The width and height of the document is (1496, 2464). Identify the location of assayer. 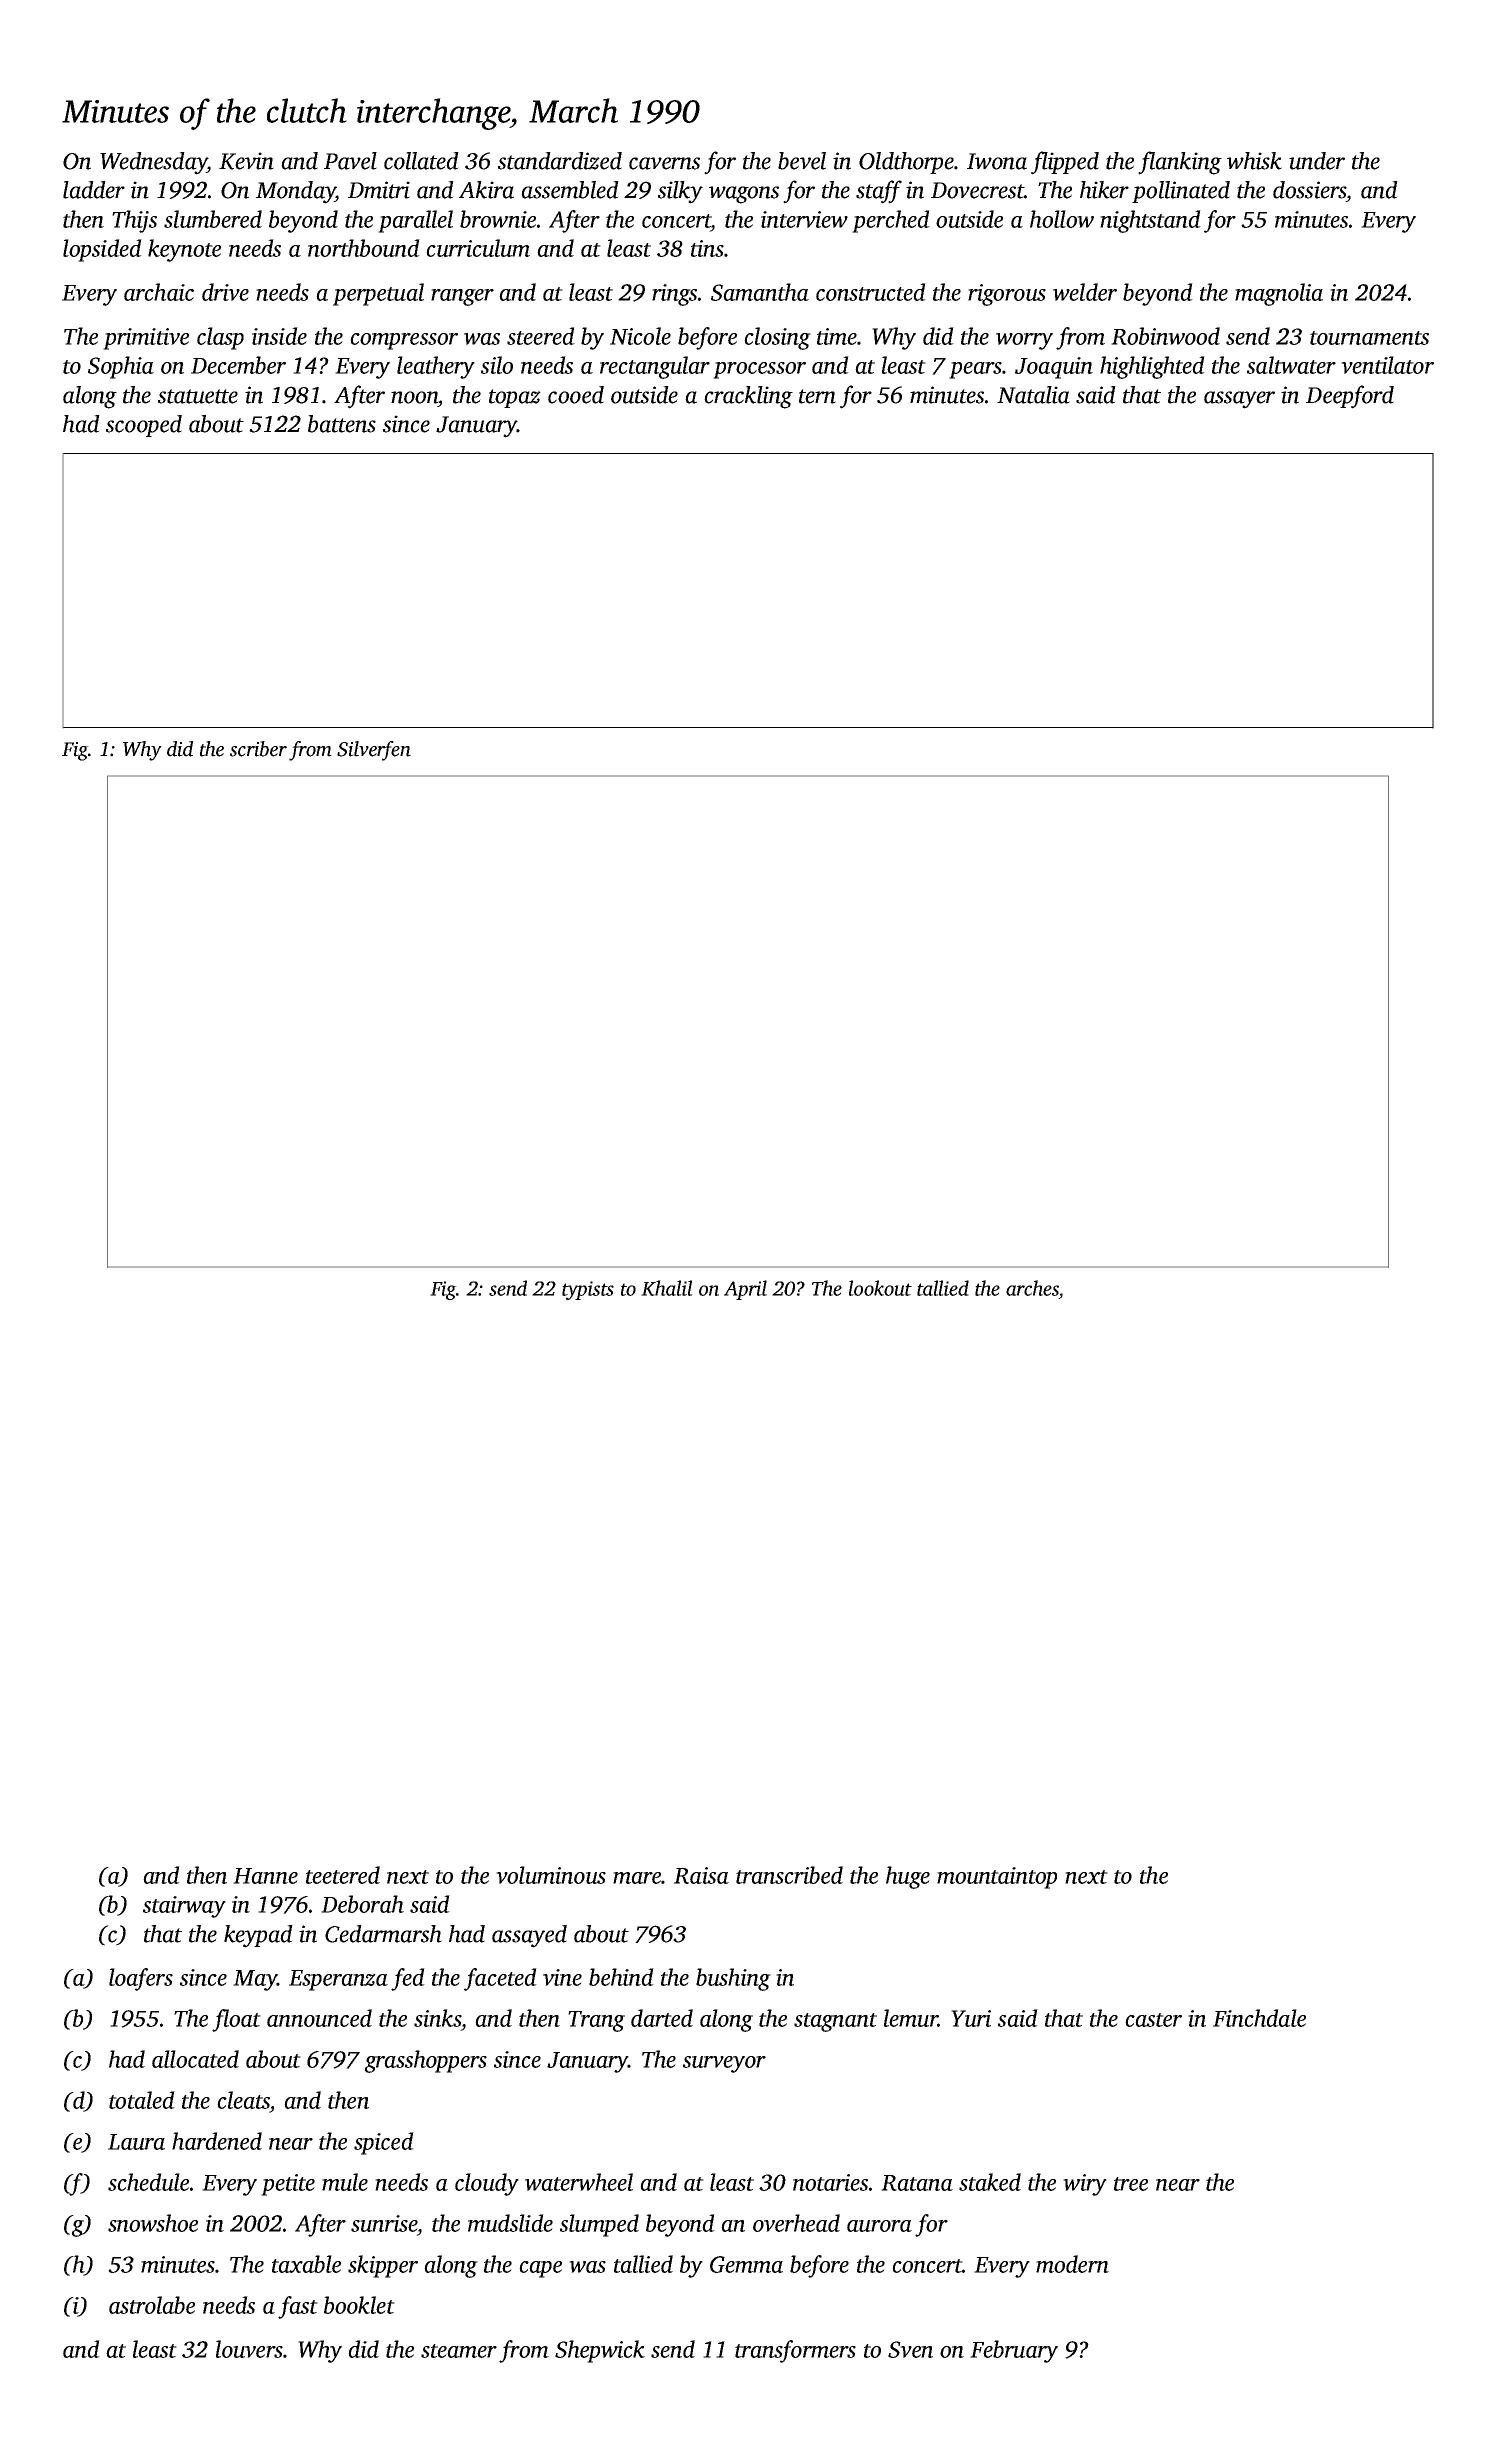
(1239, 400).
